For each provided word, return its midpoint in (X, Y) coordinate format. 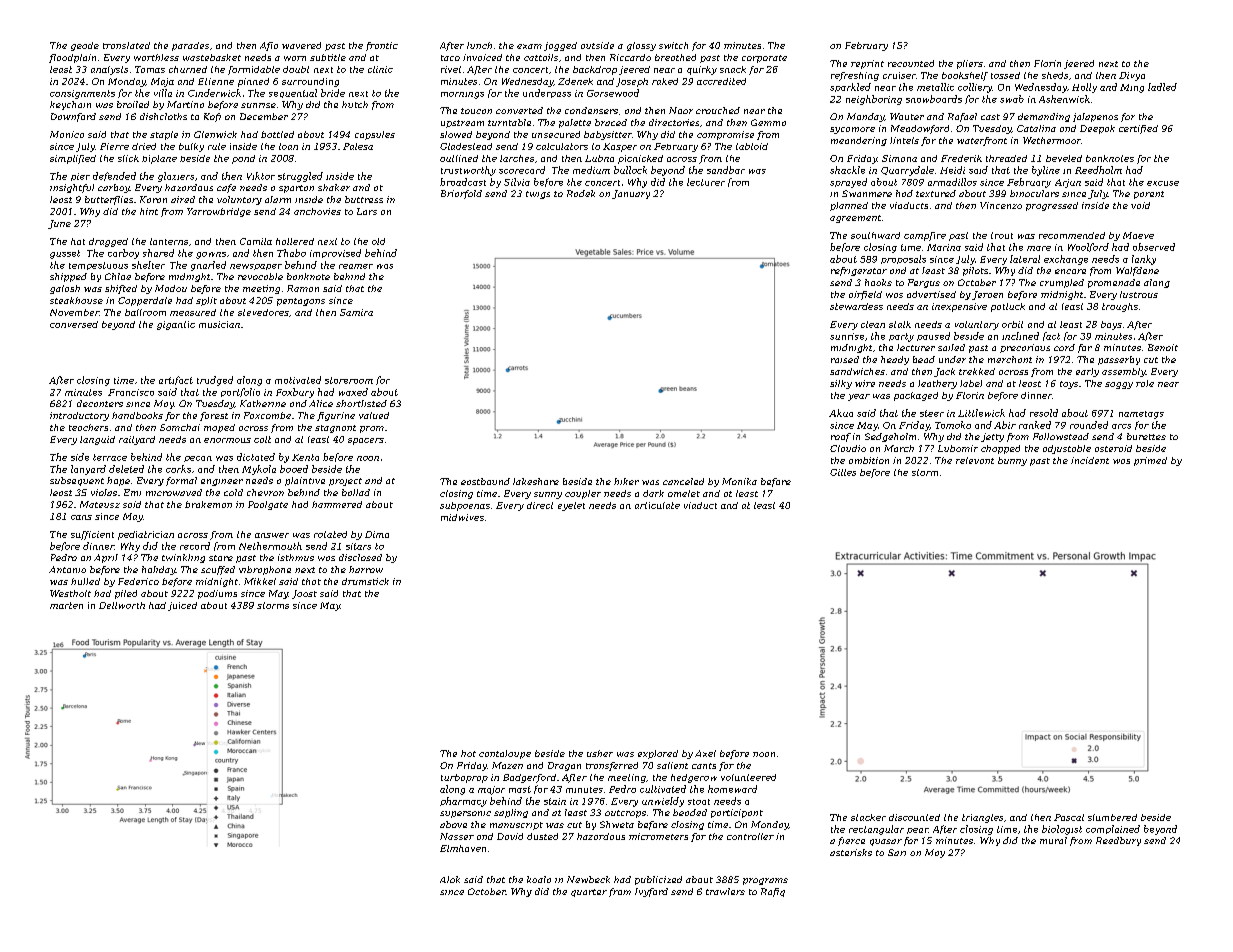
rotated (330, 534)
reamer (356, 266)
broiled (133, 104)
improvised (335, 253)
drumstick (365, 581)
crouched (718, 110)
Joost (304, 594)
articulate (657, 505)
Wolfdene (1137, 271)
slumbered (1112, 817)
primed (1150, 461)
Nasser (457, 836)
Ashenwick (1064, 99)
